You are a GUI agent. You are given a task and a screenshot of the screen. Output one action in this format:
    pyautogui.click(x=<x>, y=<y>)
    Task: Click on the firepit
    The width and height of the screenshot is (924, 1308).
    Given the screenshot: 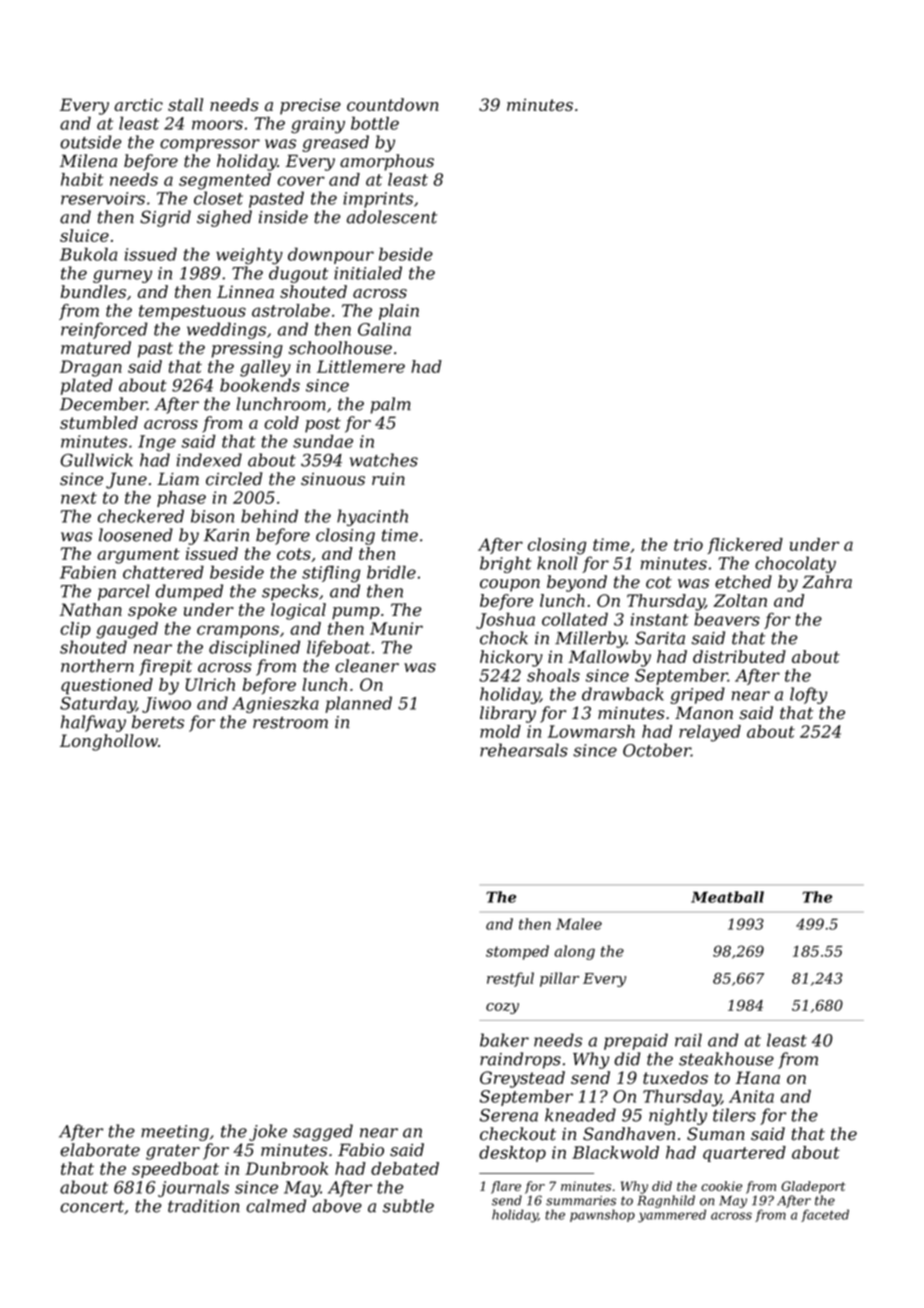 What is the action you would take?
    pyautogui.click(x=165, y=667)
